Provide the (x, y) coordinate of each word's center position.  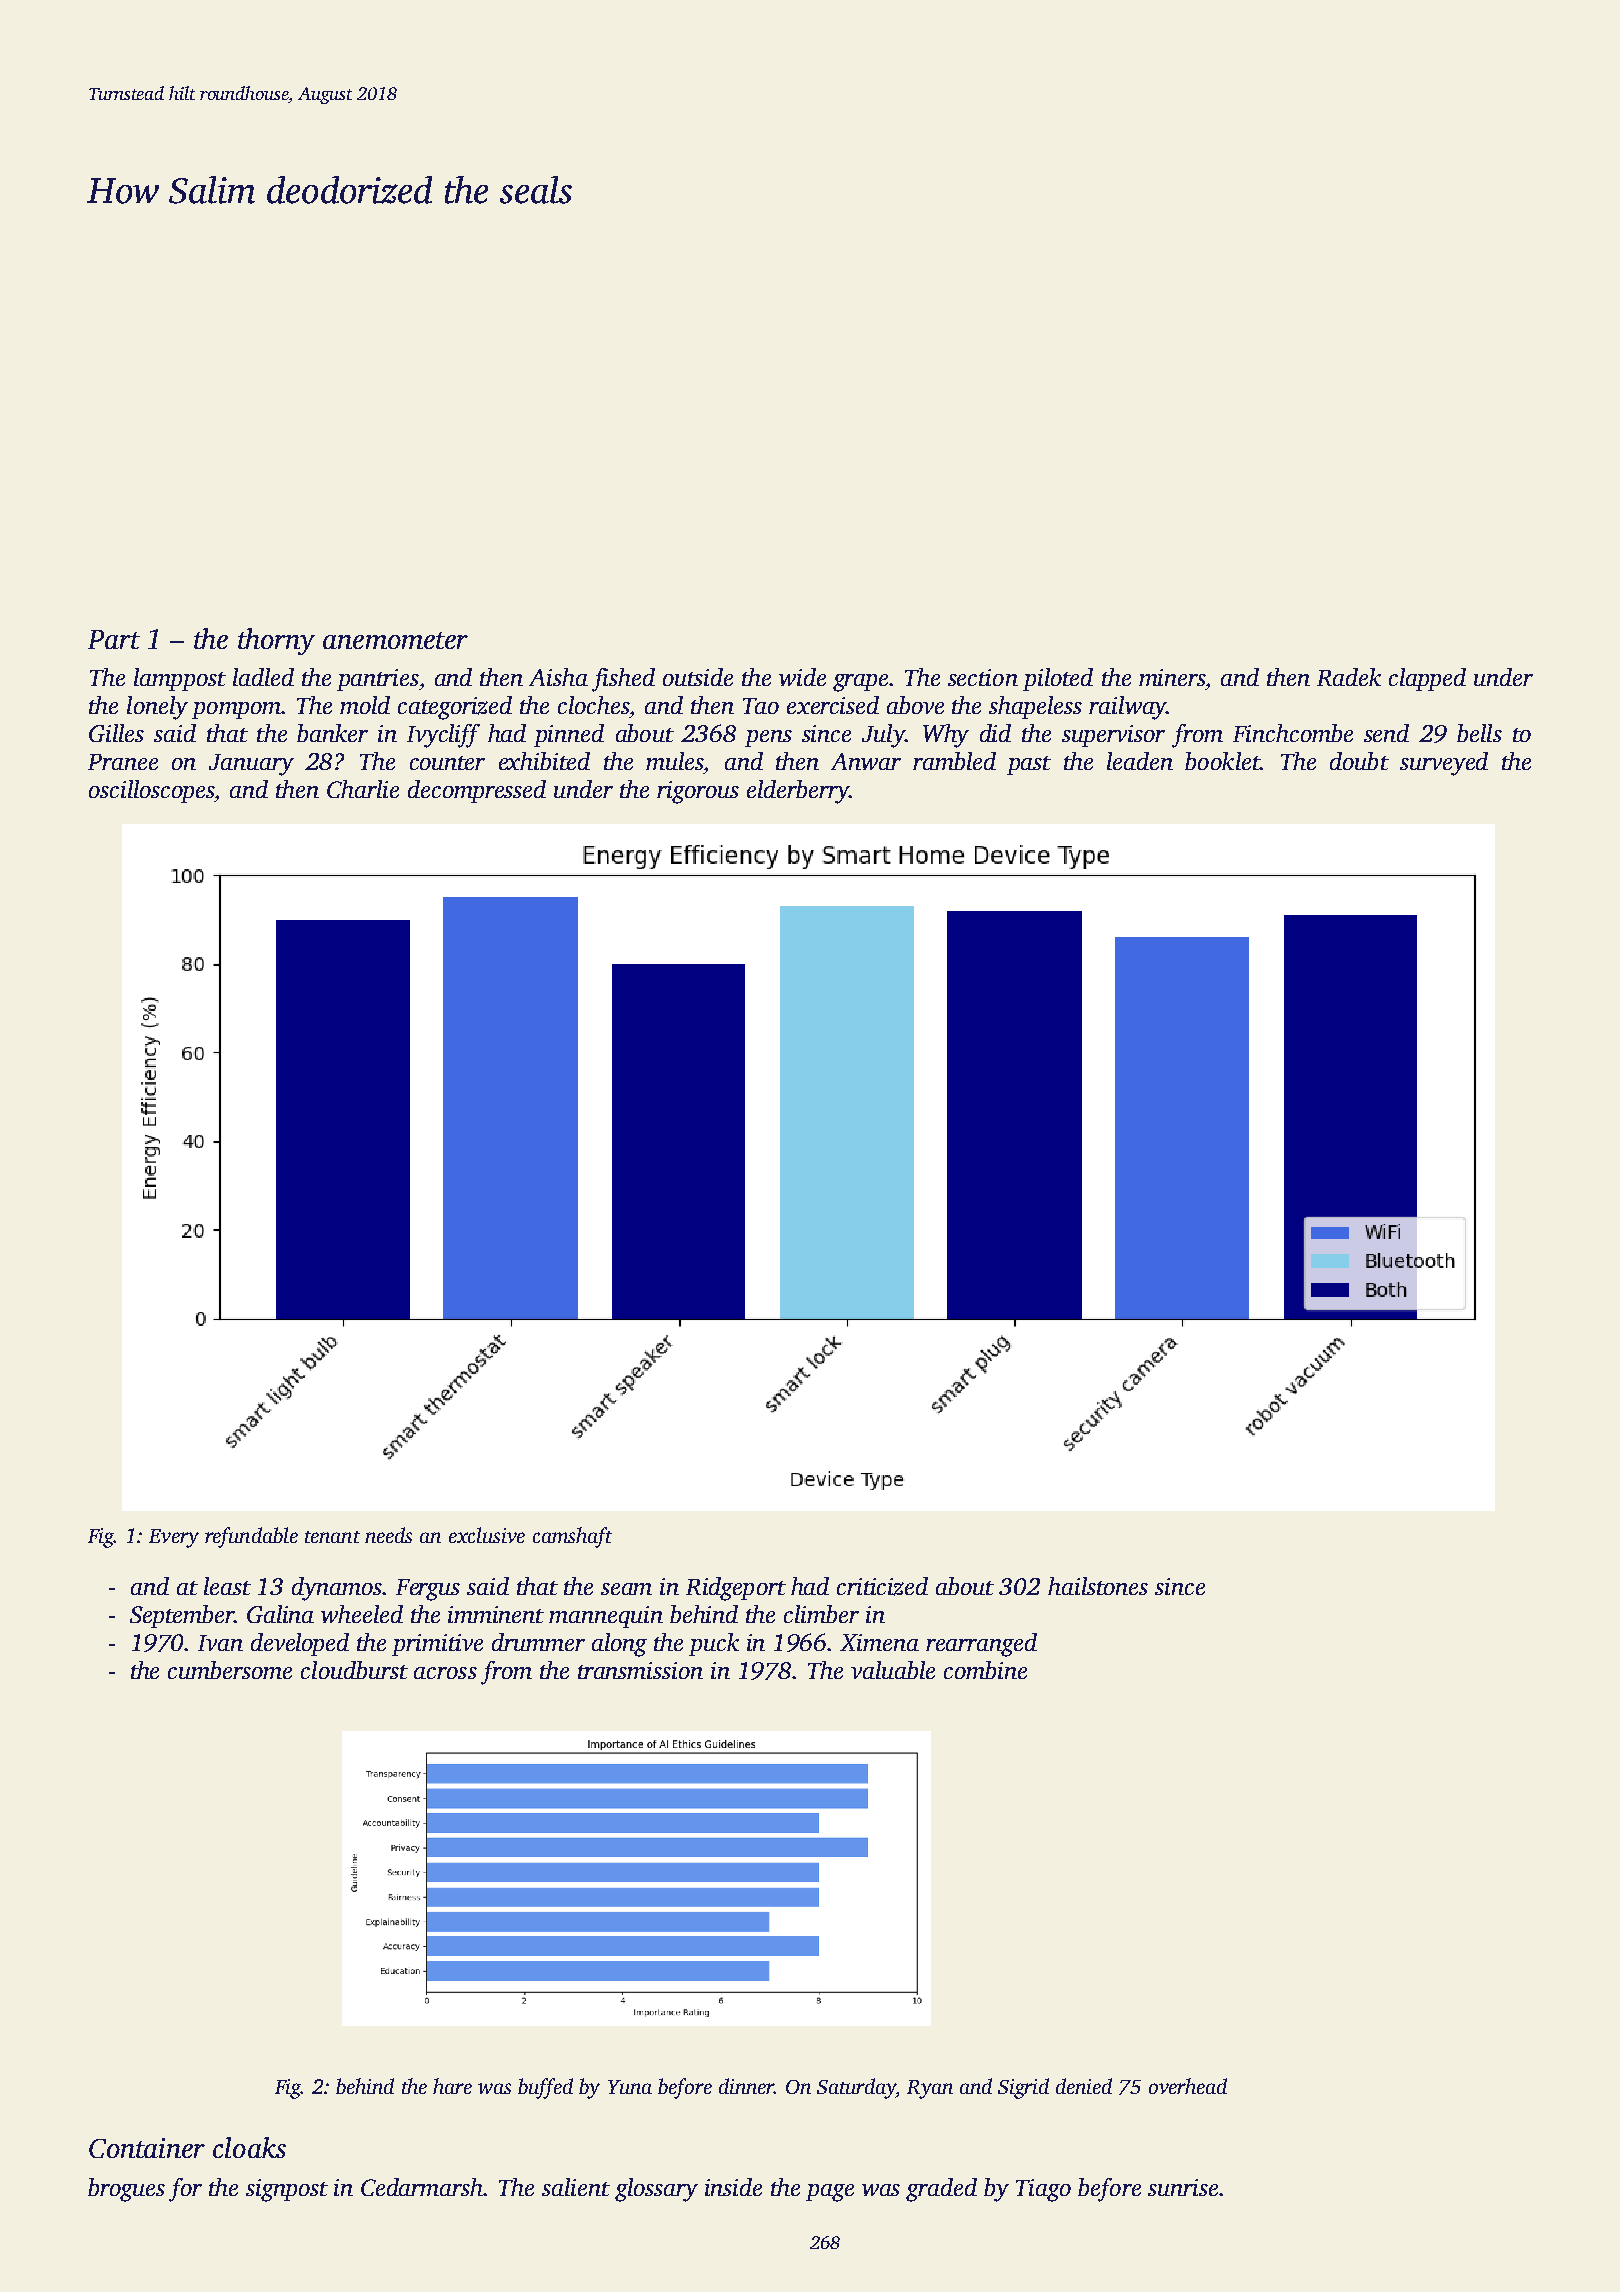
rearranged (981, 1645)
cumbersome (230, 1670)
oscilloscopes (152, 791)
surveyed (1444, 764)
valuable (893, 1670)
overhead (1188, 2086)
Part (114, 639)
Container (147, 2148)
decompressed (477, 791)
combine (985, 1670)
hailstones (1098, 1586)
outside (698, 677)
